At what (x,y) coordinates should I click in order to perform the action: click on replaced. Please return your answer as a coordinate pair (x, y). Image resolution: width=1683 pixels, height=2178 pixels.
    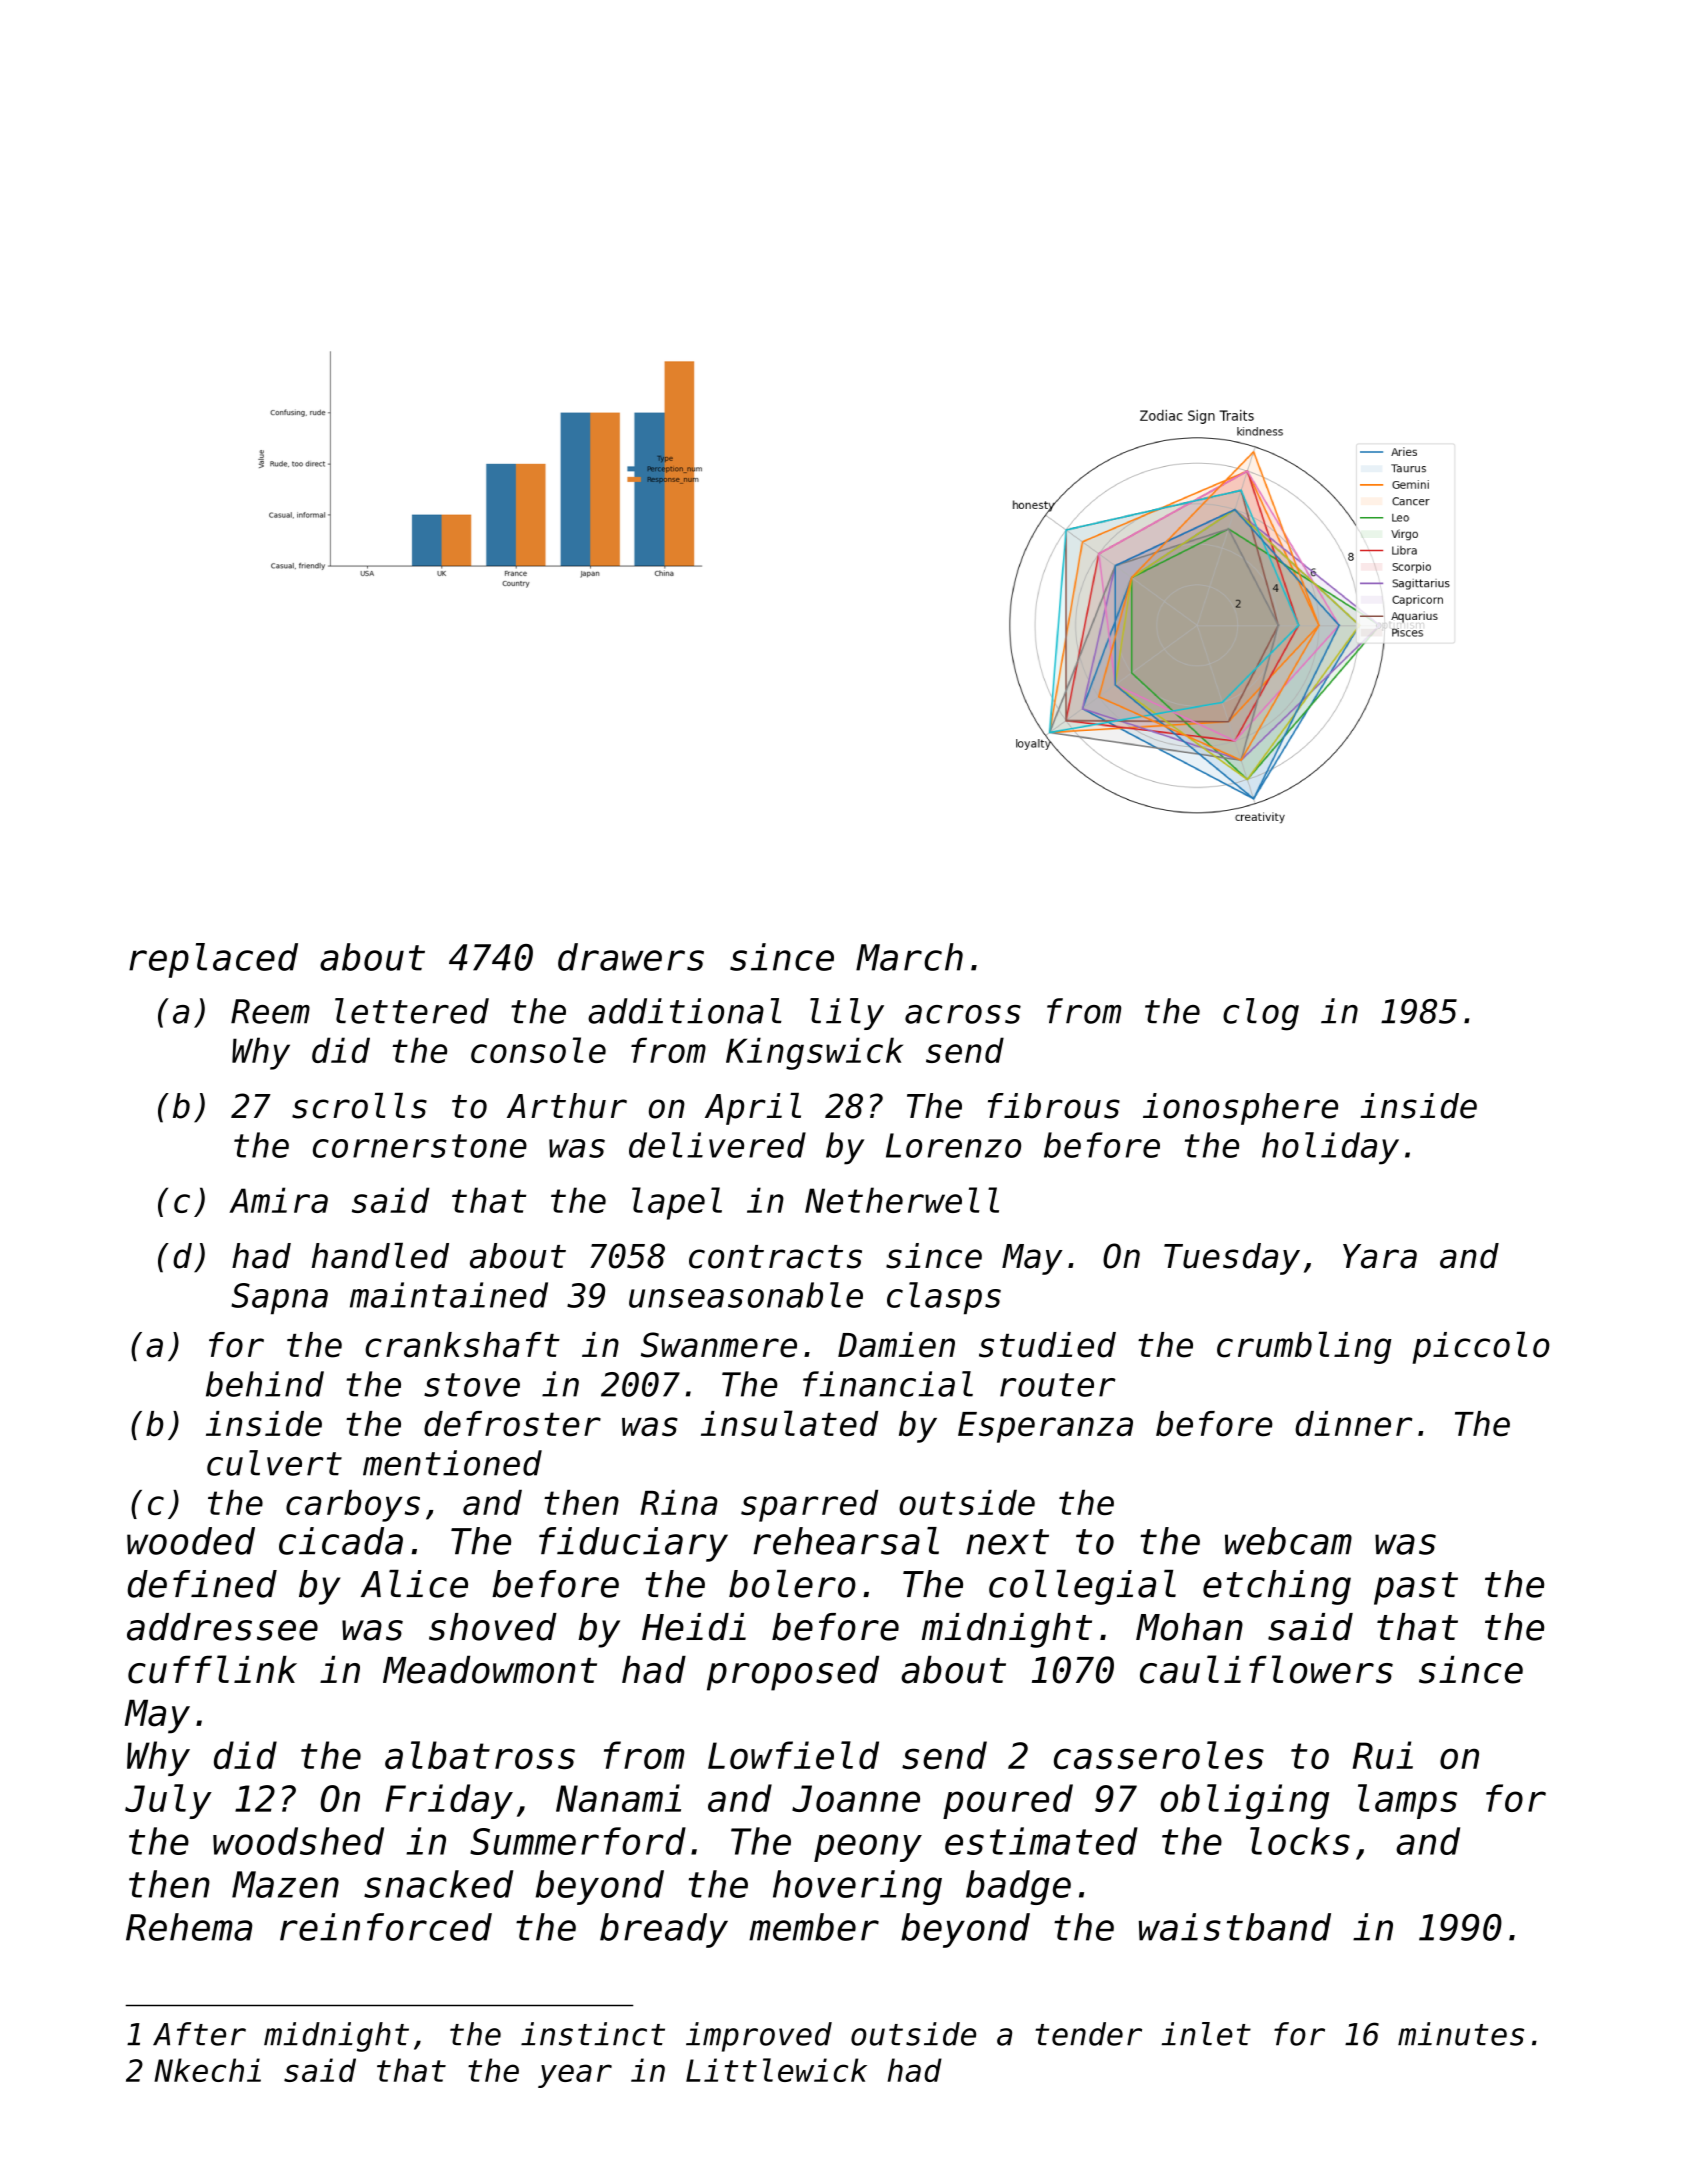
    Looking at the image, I should click on (213, 960).
